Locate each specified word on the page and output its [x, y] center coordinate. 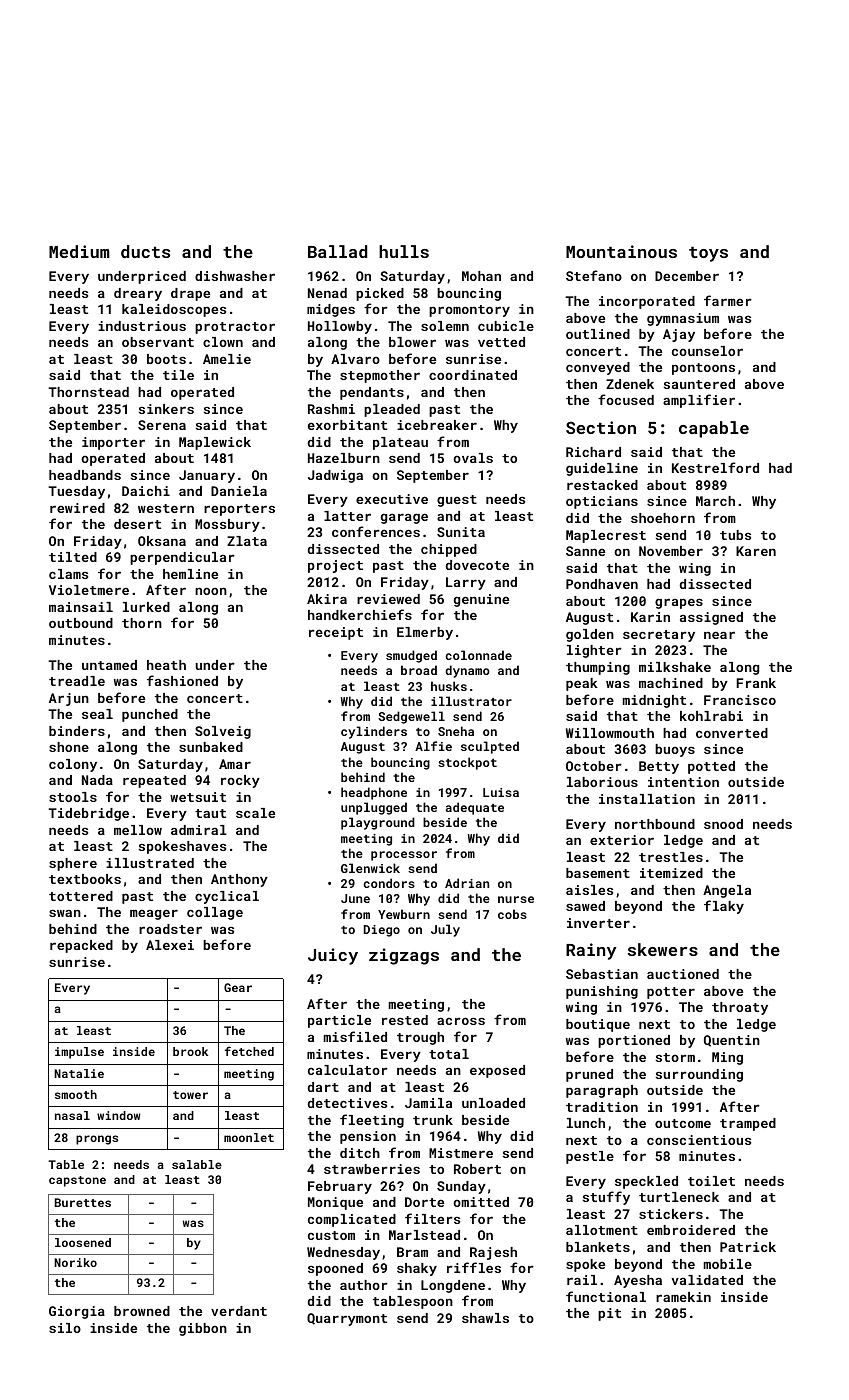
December [687, 276]
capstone [77, 1181]
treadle [77, 681]
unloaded [493, 1103]
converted [732, 733]
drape [190, 294]
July [445, 930]
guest [457, 501]
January [207, 476]
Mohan [481, 276]
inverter [598, 923]
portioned [634, 1041]
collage [215, 913]
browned [142, 1311]
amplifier [699, 401]
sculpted [490, 747]
